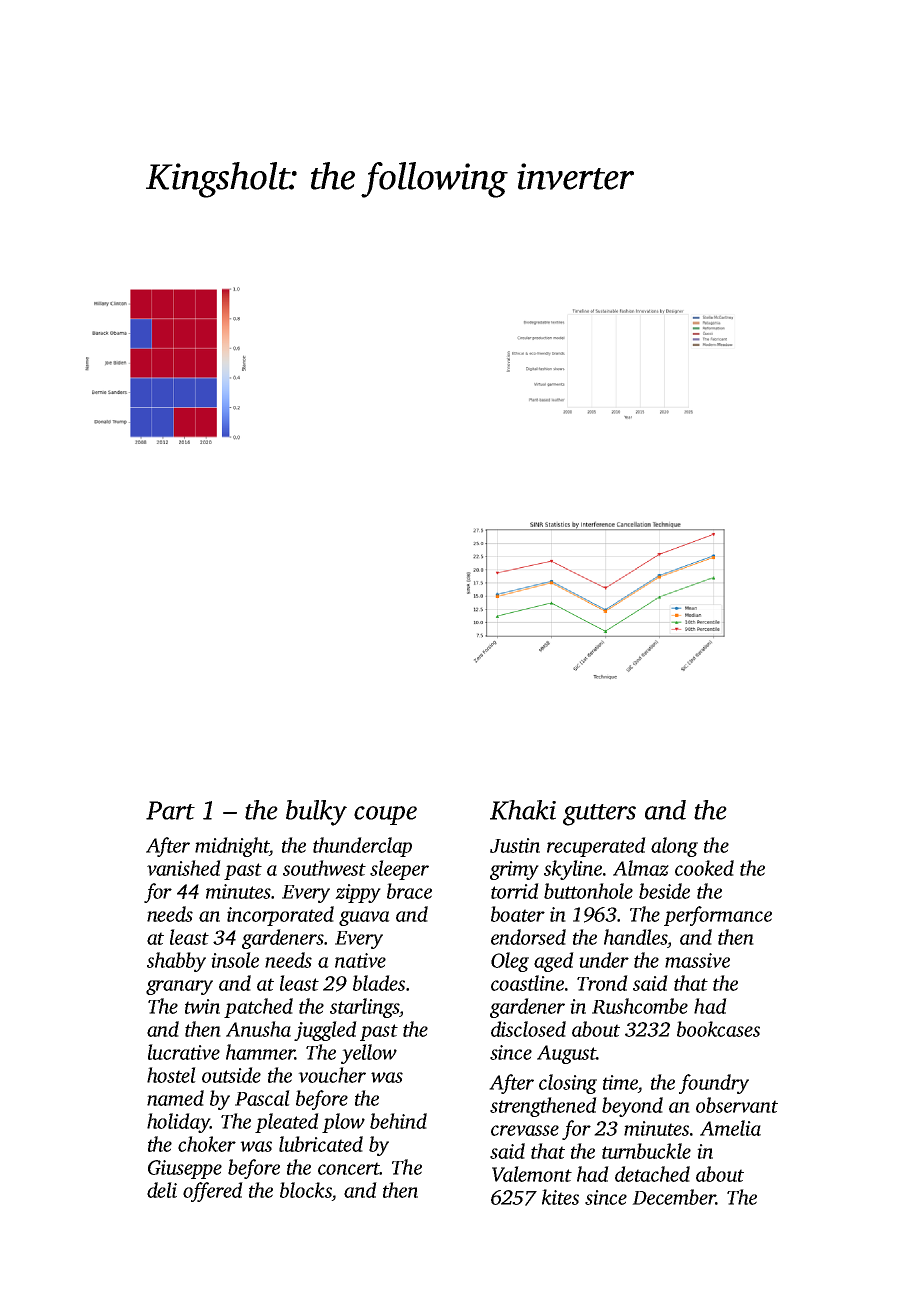 The width and height of the document is (924, 1311). Describe the element at coordinates (162, 1190) in the document. I see `deli` at that location.
